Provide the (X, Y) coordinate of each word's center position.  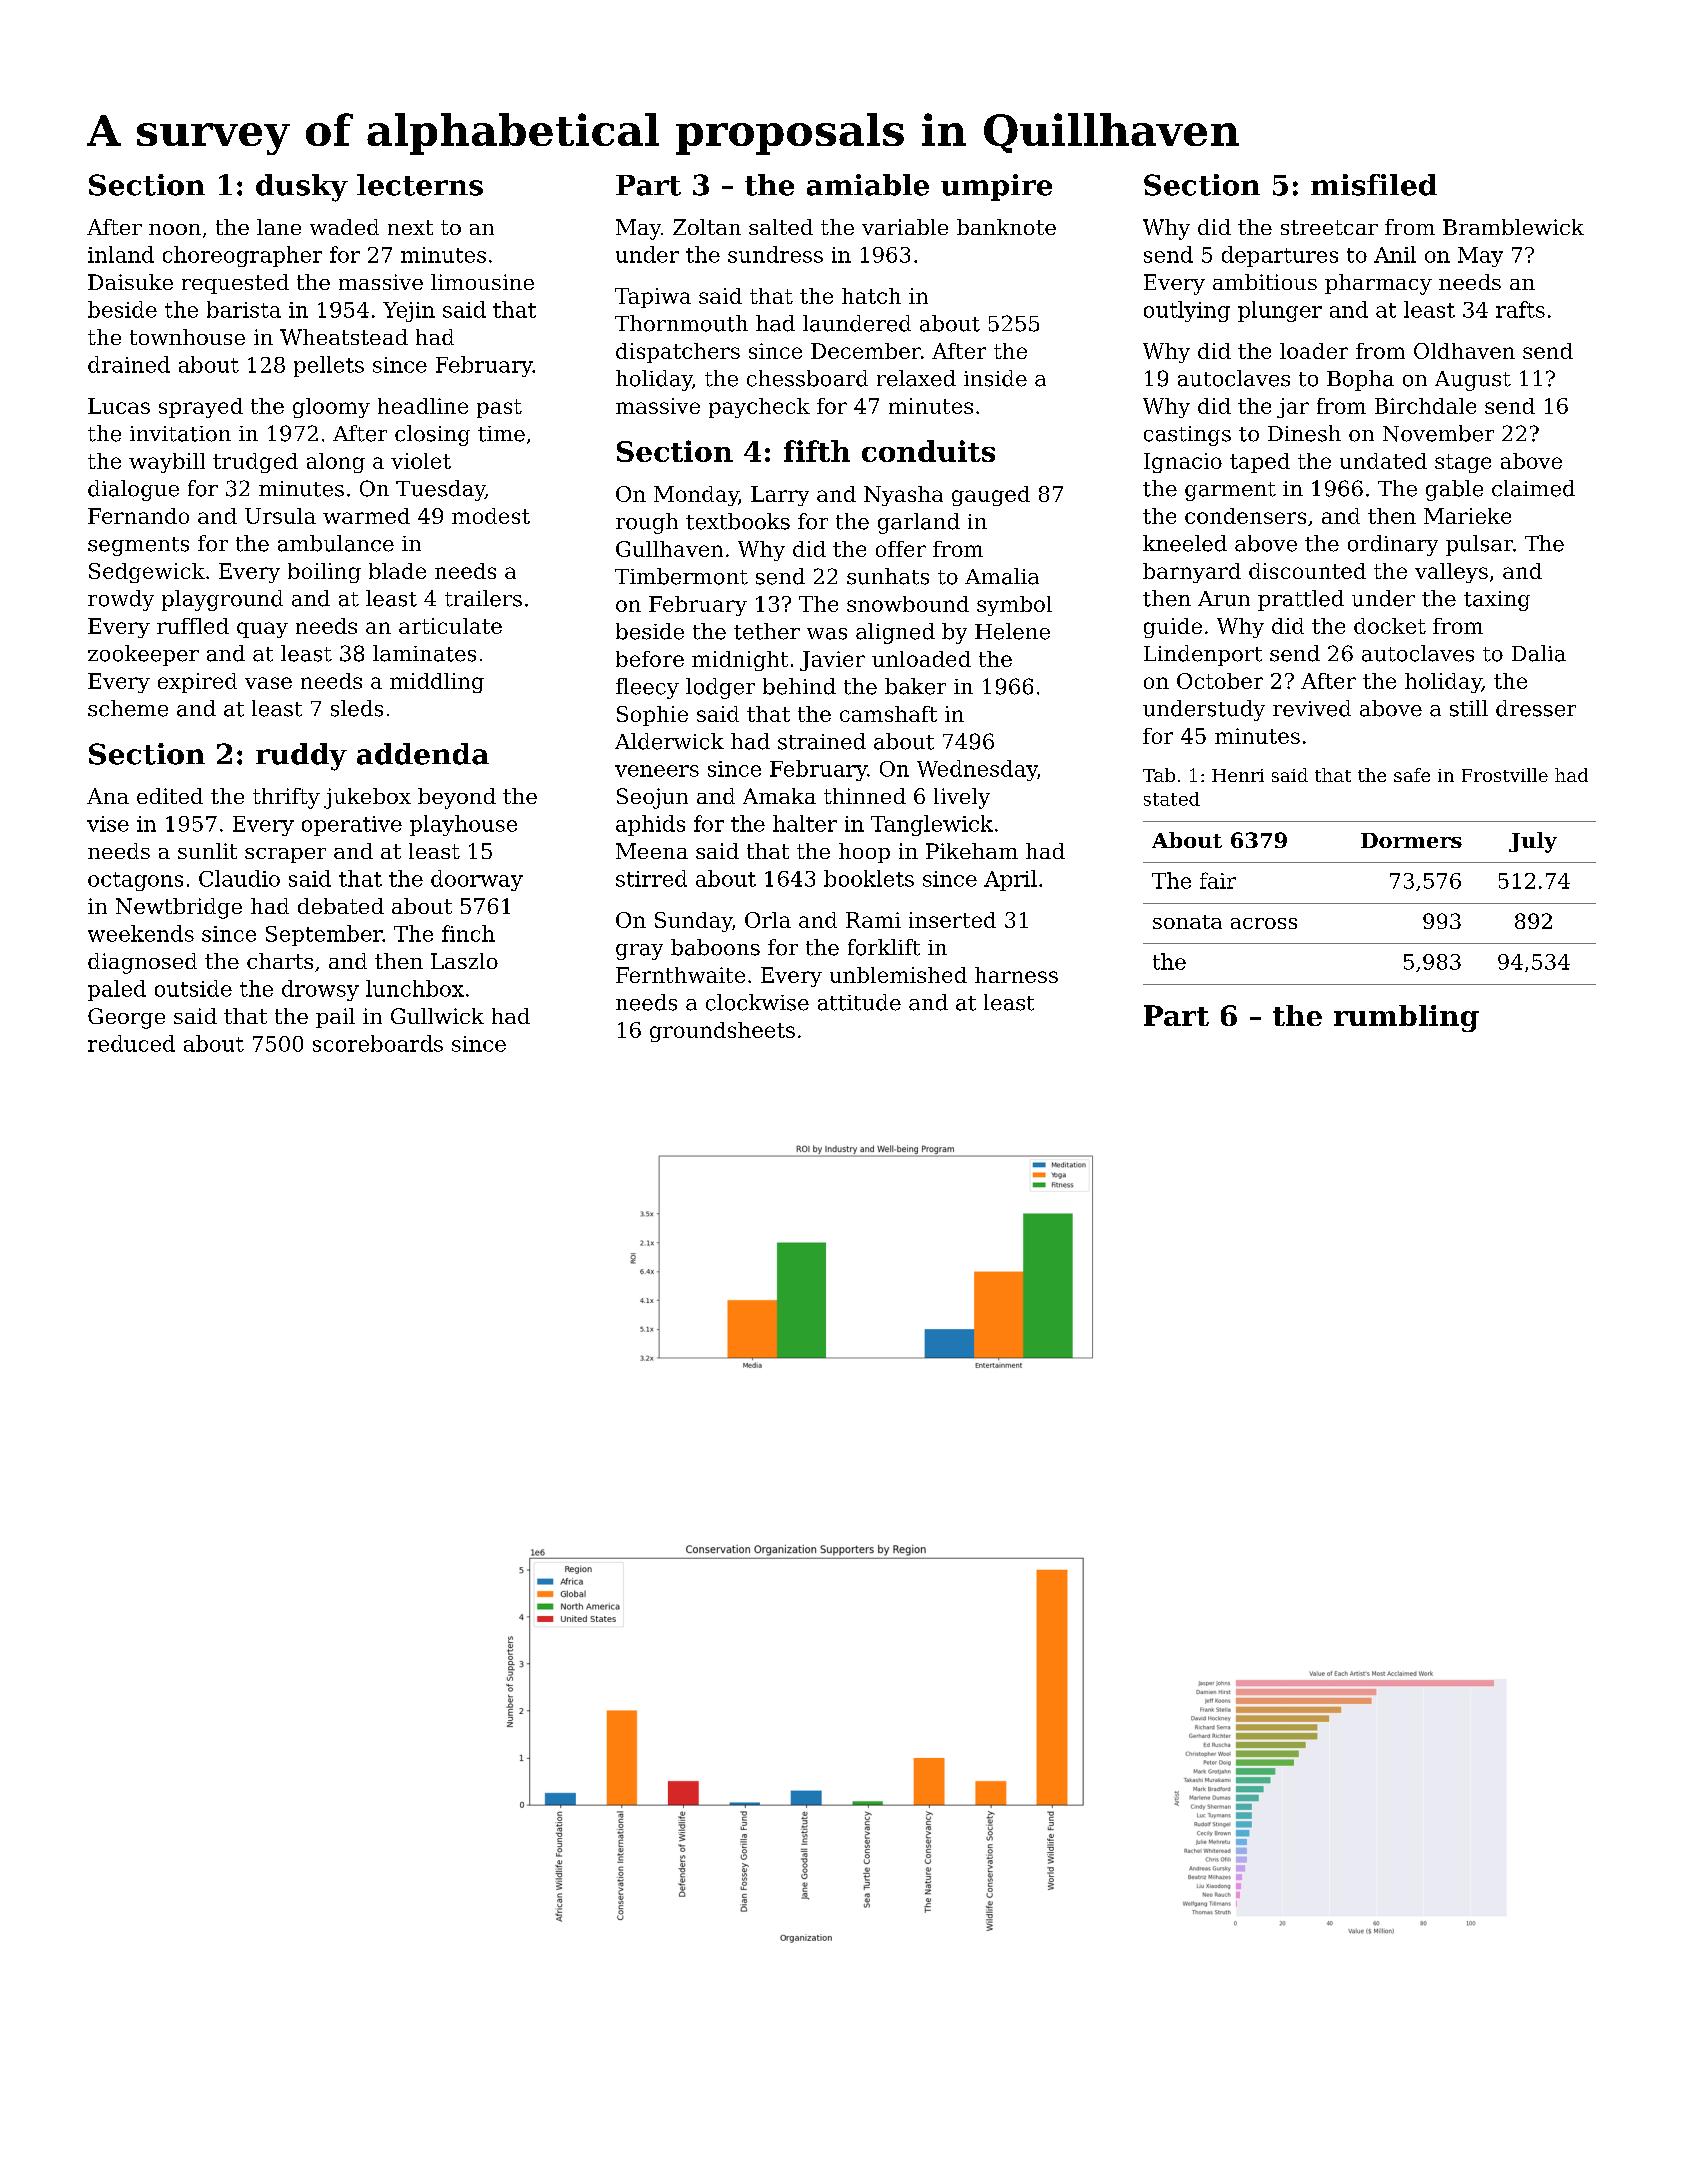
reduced (131, 1043)
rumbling (1406, 1018)
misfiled (1374, 185)
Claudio (239, 878)
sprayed (201, 408)
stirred (651, 878)
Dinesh (1304, 433)
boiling (324, 573)
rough (647, 523)
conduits (928, 451)
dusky (302, 188)
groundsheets (722, 1032)
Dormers (1411, 840)
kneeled (1185, 543)
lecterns (420, 185)
